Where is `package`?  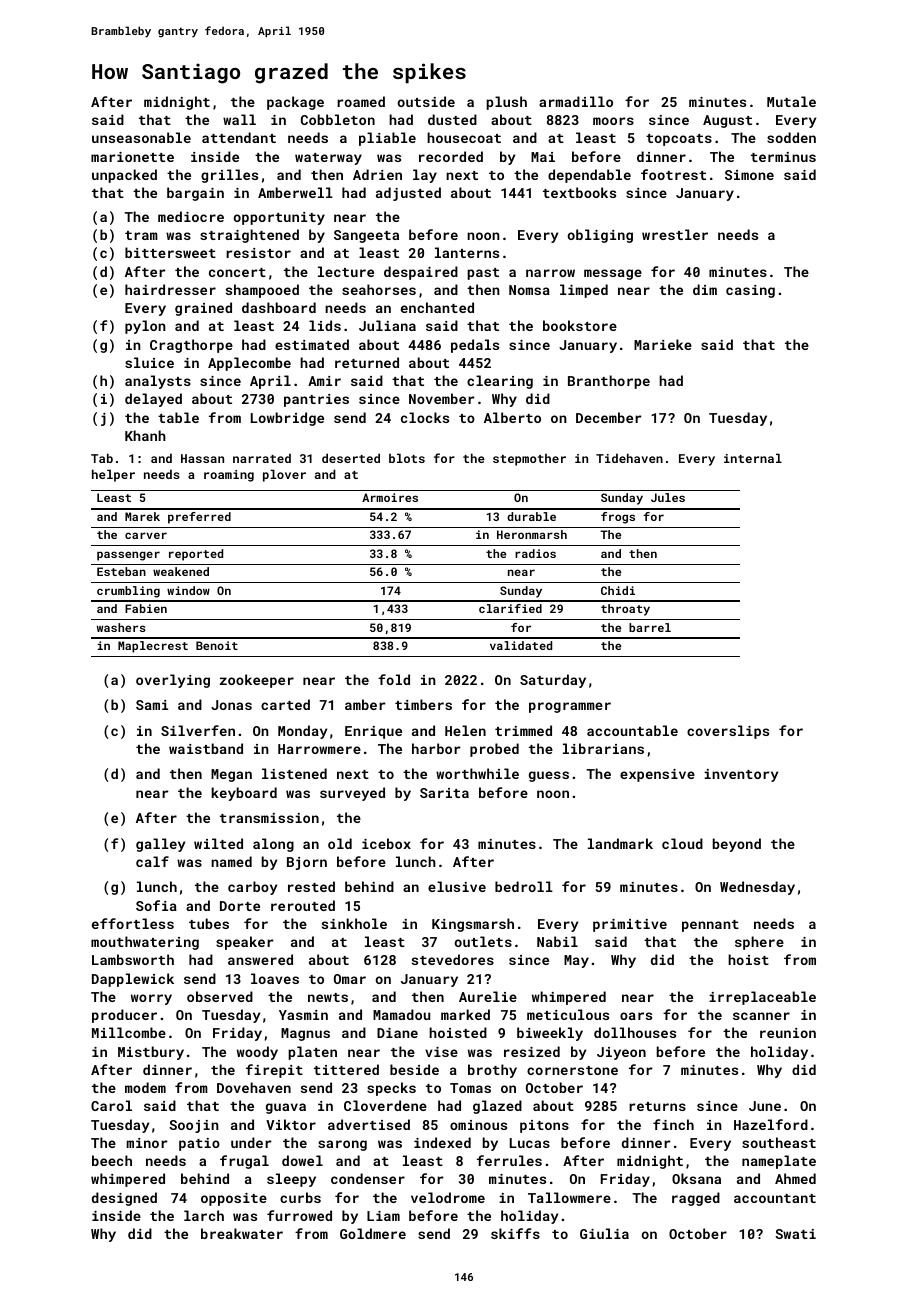
package is located at coordinates (295, 103).
